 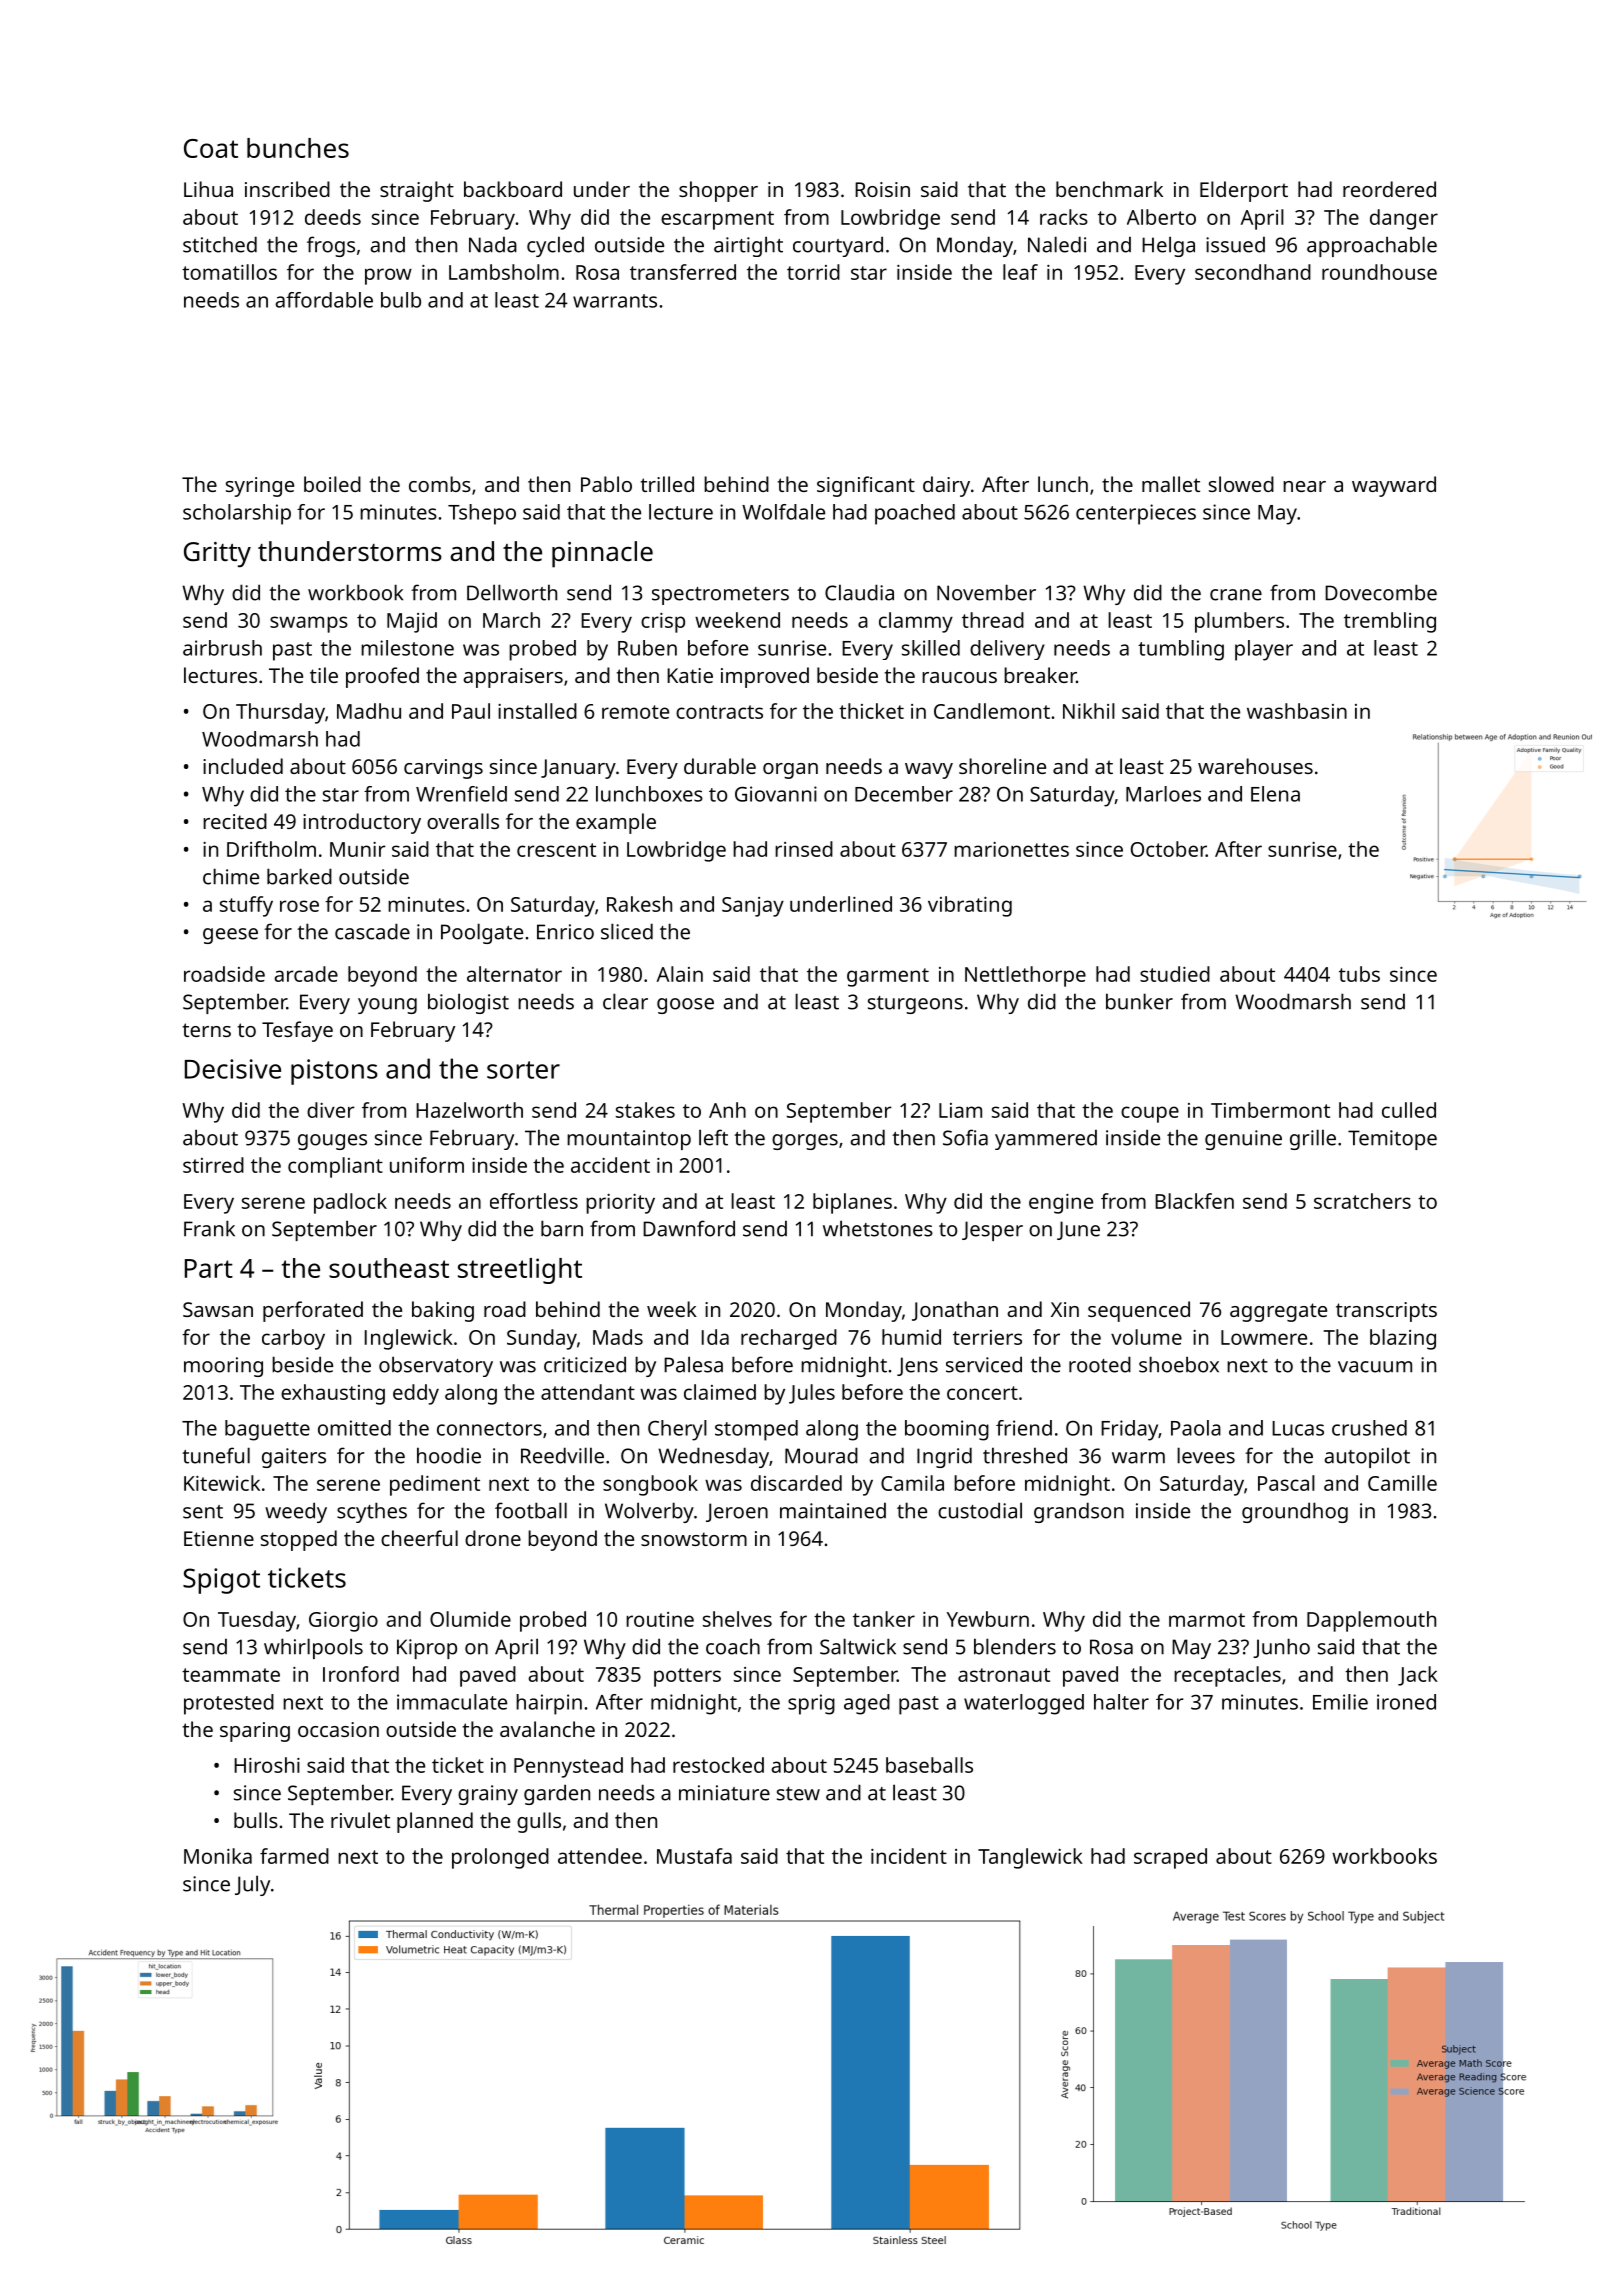 What do you see at coordinates (313, 1648) in the page?
I see `whirlpools` at bounding box center [313, 1648].
